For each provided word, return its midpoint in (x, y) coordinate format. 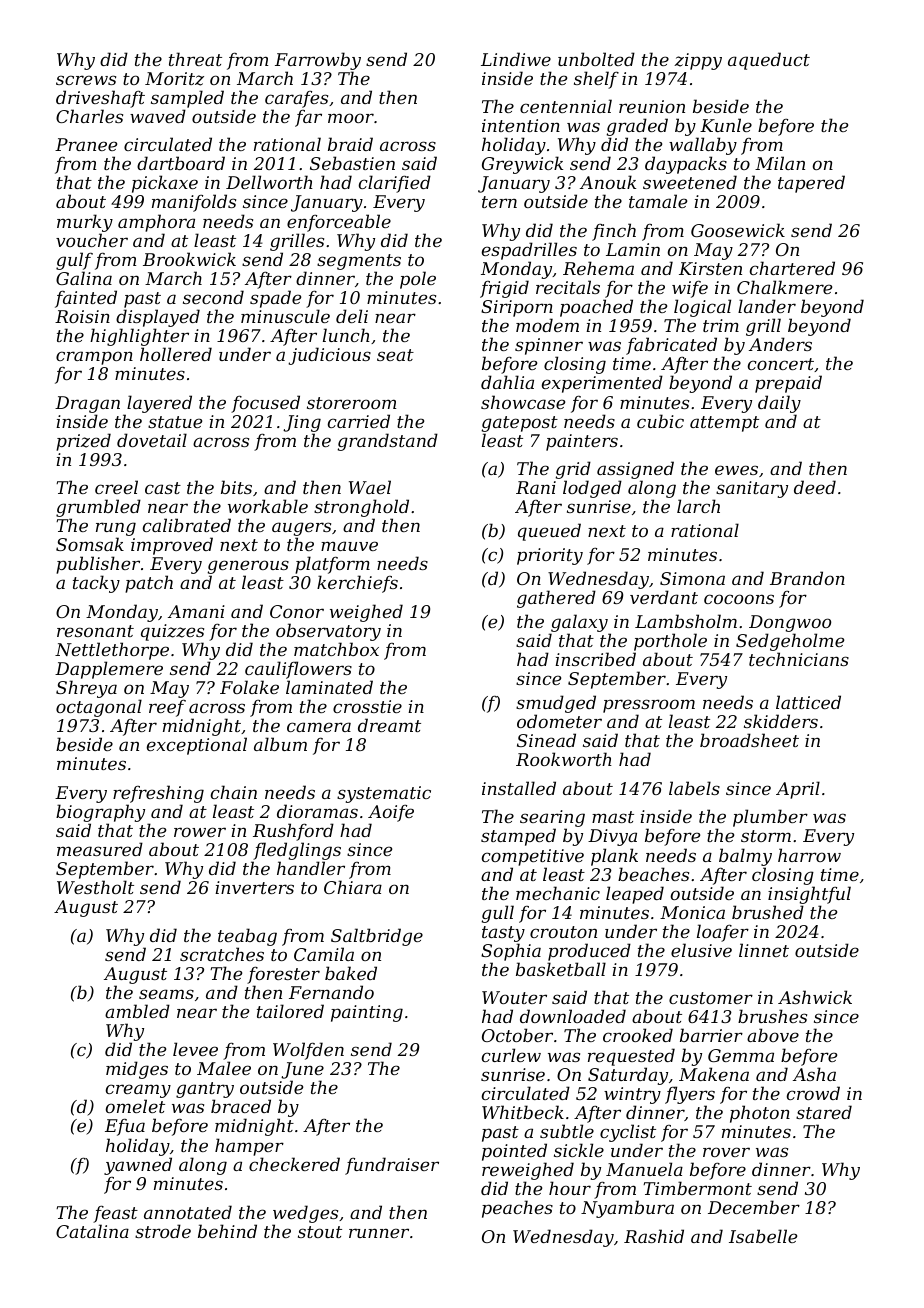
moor (351, 118)
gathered (556, 599)
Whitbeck (523, 1112)
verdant (664, 597)
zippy (698, 61)
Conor (297, 611)
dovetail (152, 440)
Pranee (86, 144)
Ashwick (815, 997)
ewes (736, 470)
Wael (370, 487)
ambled (137, 1011)
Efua (125, 1127)
